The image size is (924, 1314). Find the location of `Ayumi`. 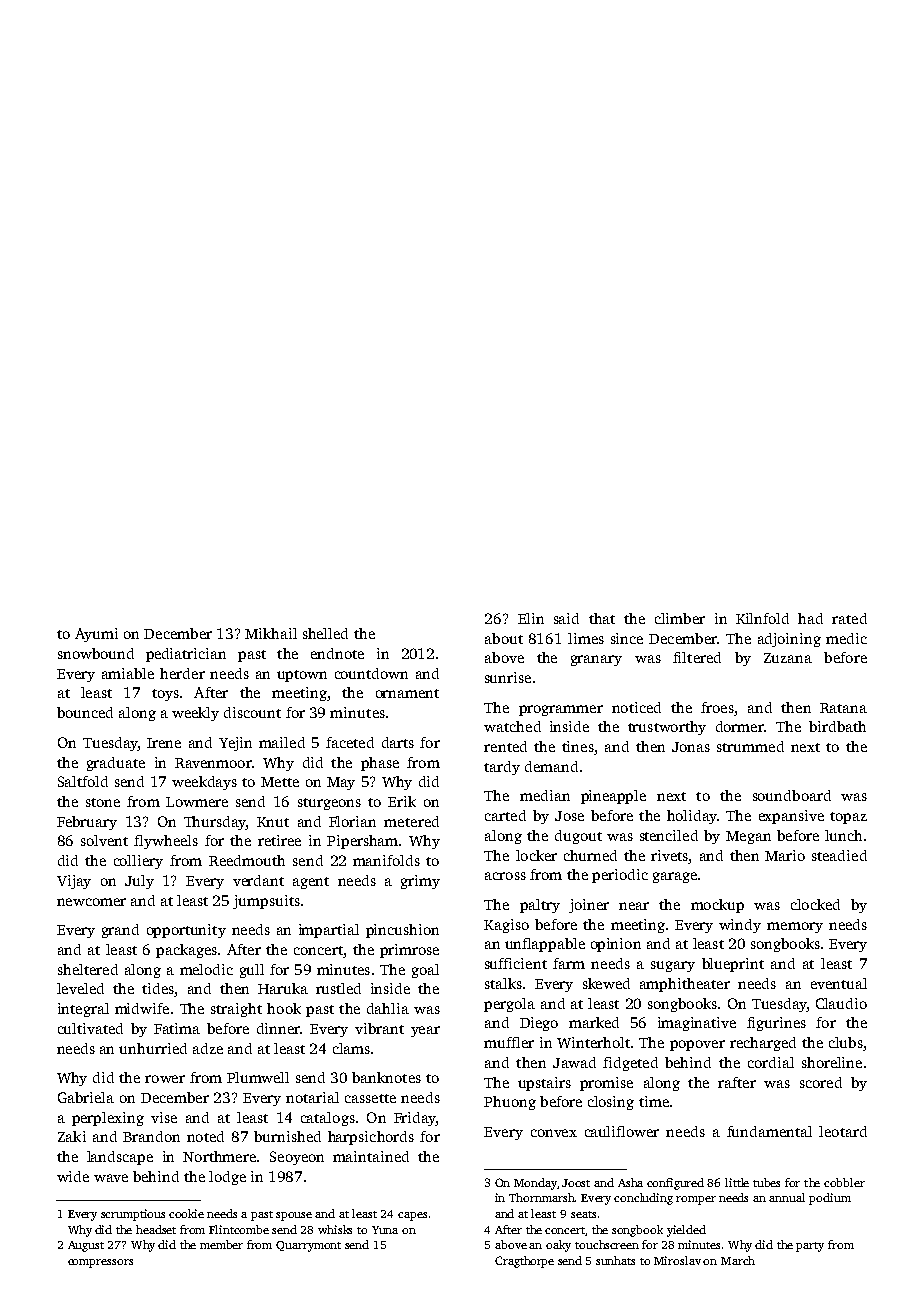

Ayumi is located at coordinates (96, 635).
